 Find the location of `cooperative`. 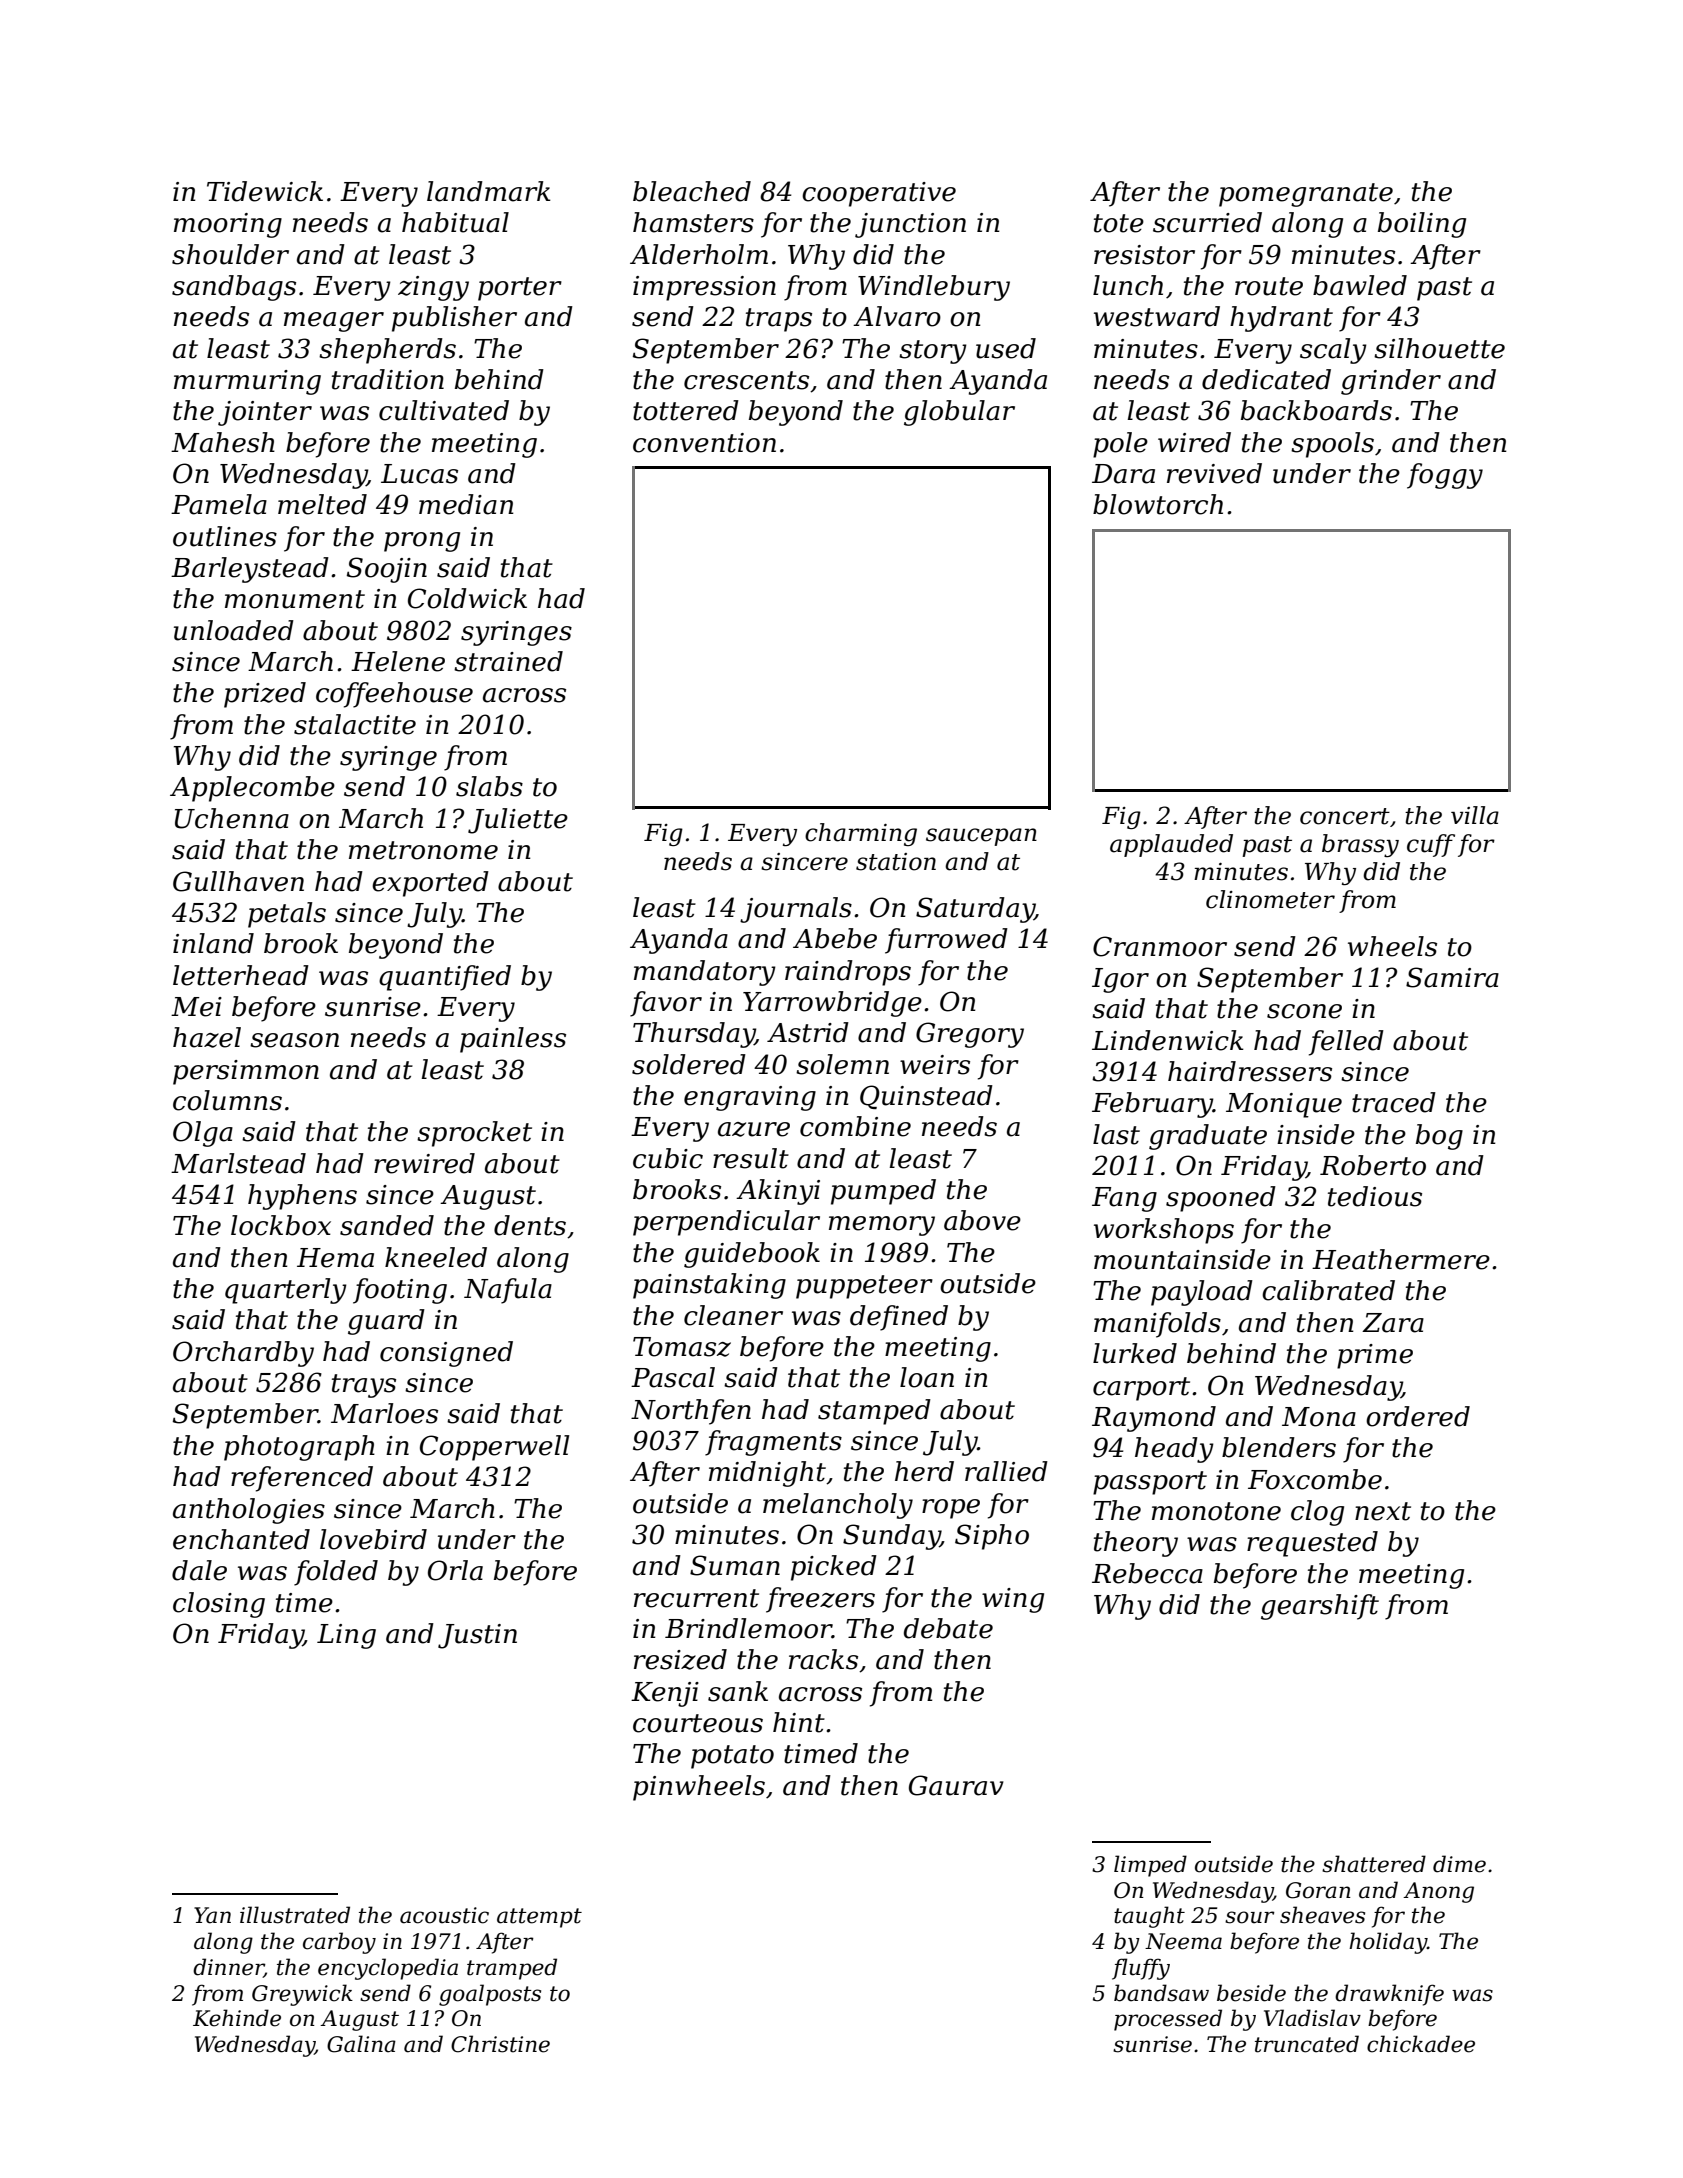

cooperative is located at coordinates (879, 194).
